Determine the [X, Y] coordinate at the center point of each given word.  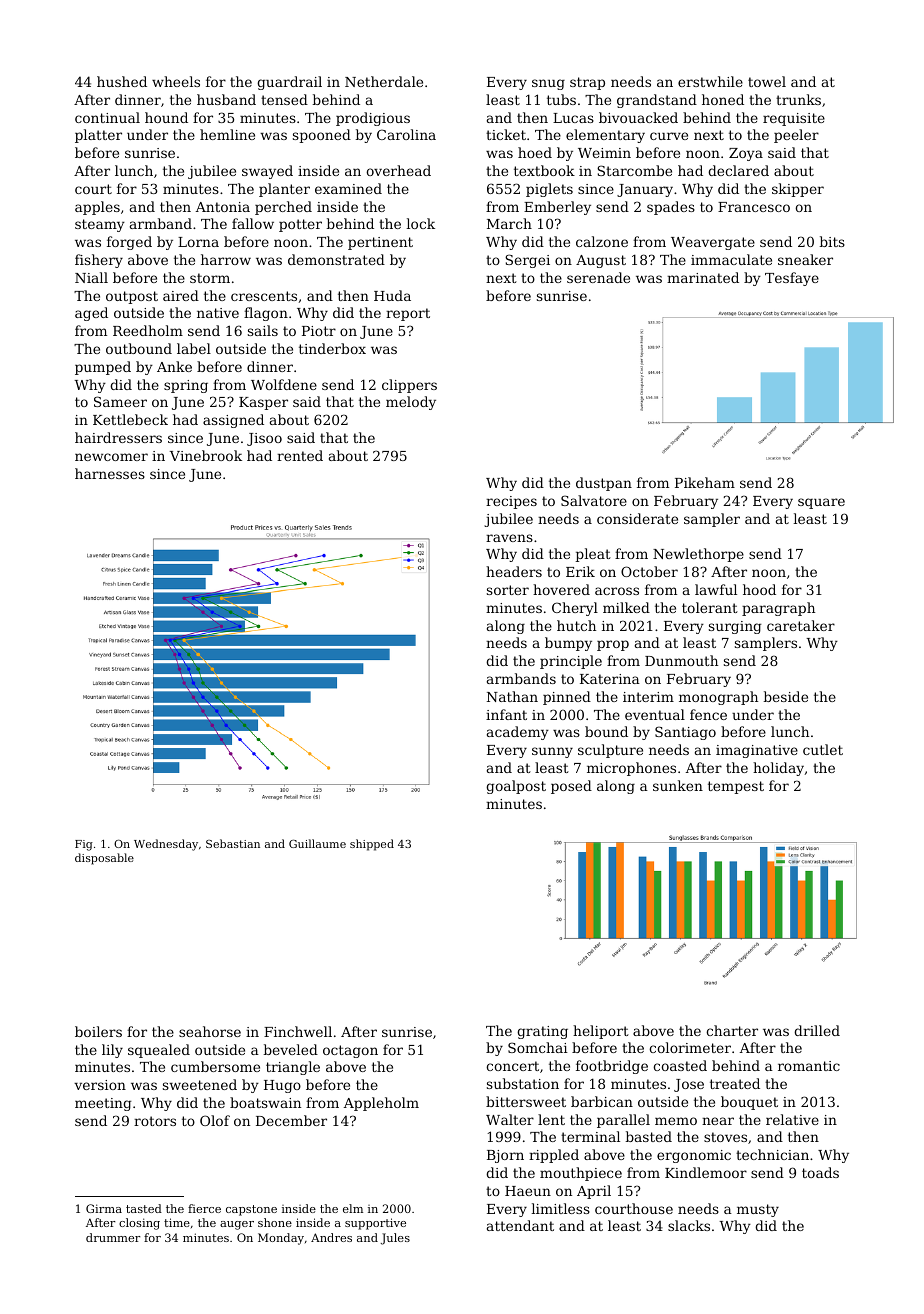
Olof [215, 1120]
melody [411, 403]
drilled [817, 1030]
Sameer [120, 401]
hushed [122, 81]
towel [767, 81]
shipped [372, 845]
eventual [655, 714]
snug [548, 84]
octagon [350, 1051]
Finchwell [298, 1031]
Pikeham [705, 482]
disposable [104, 859]
